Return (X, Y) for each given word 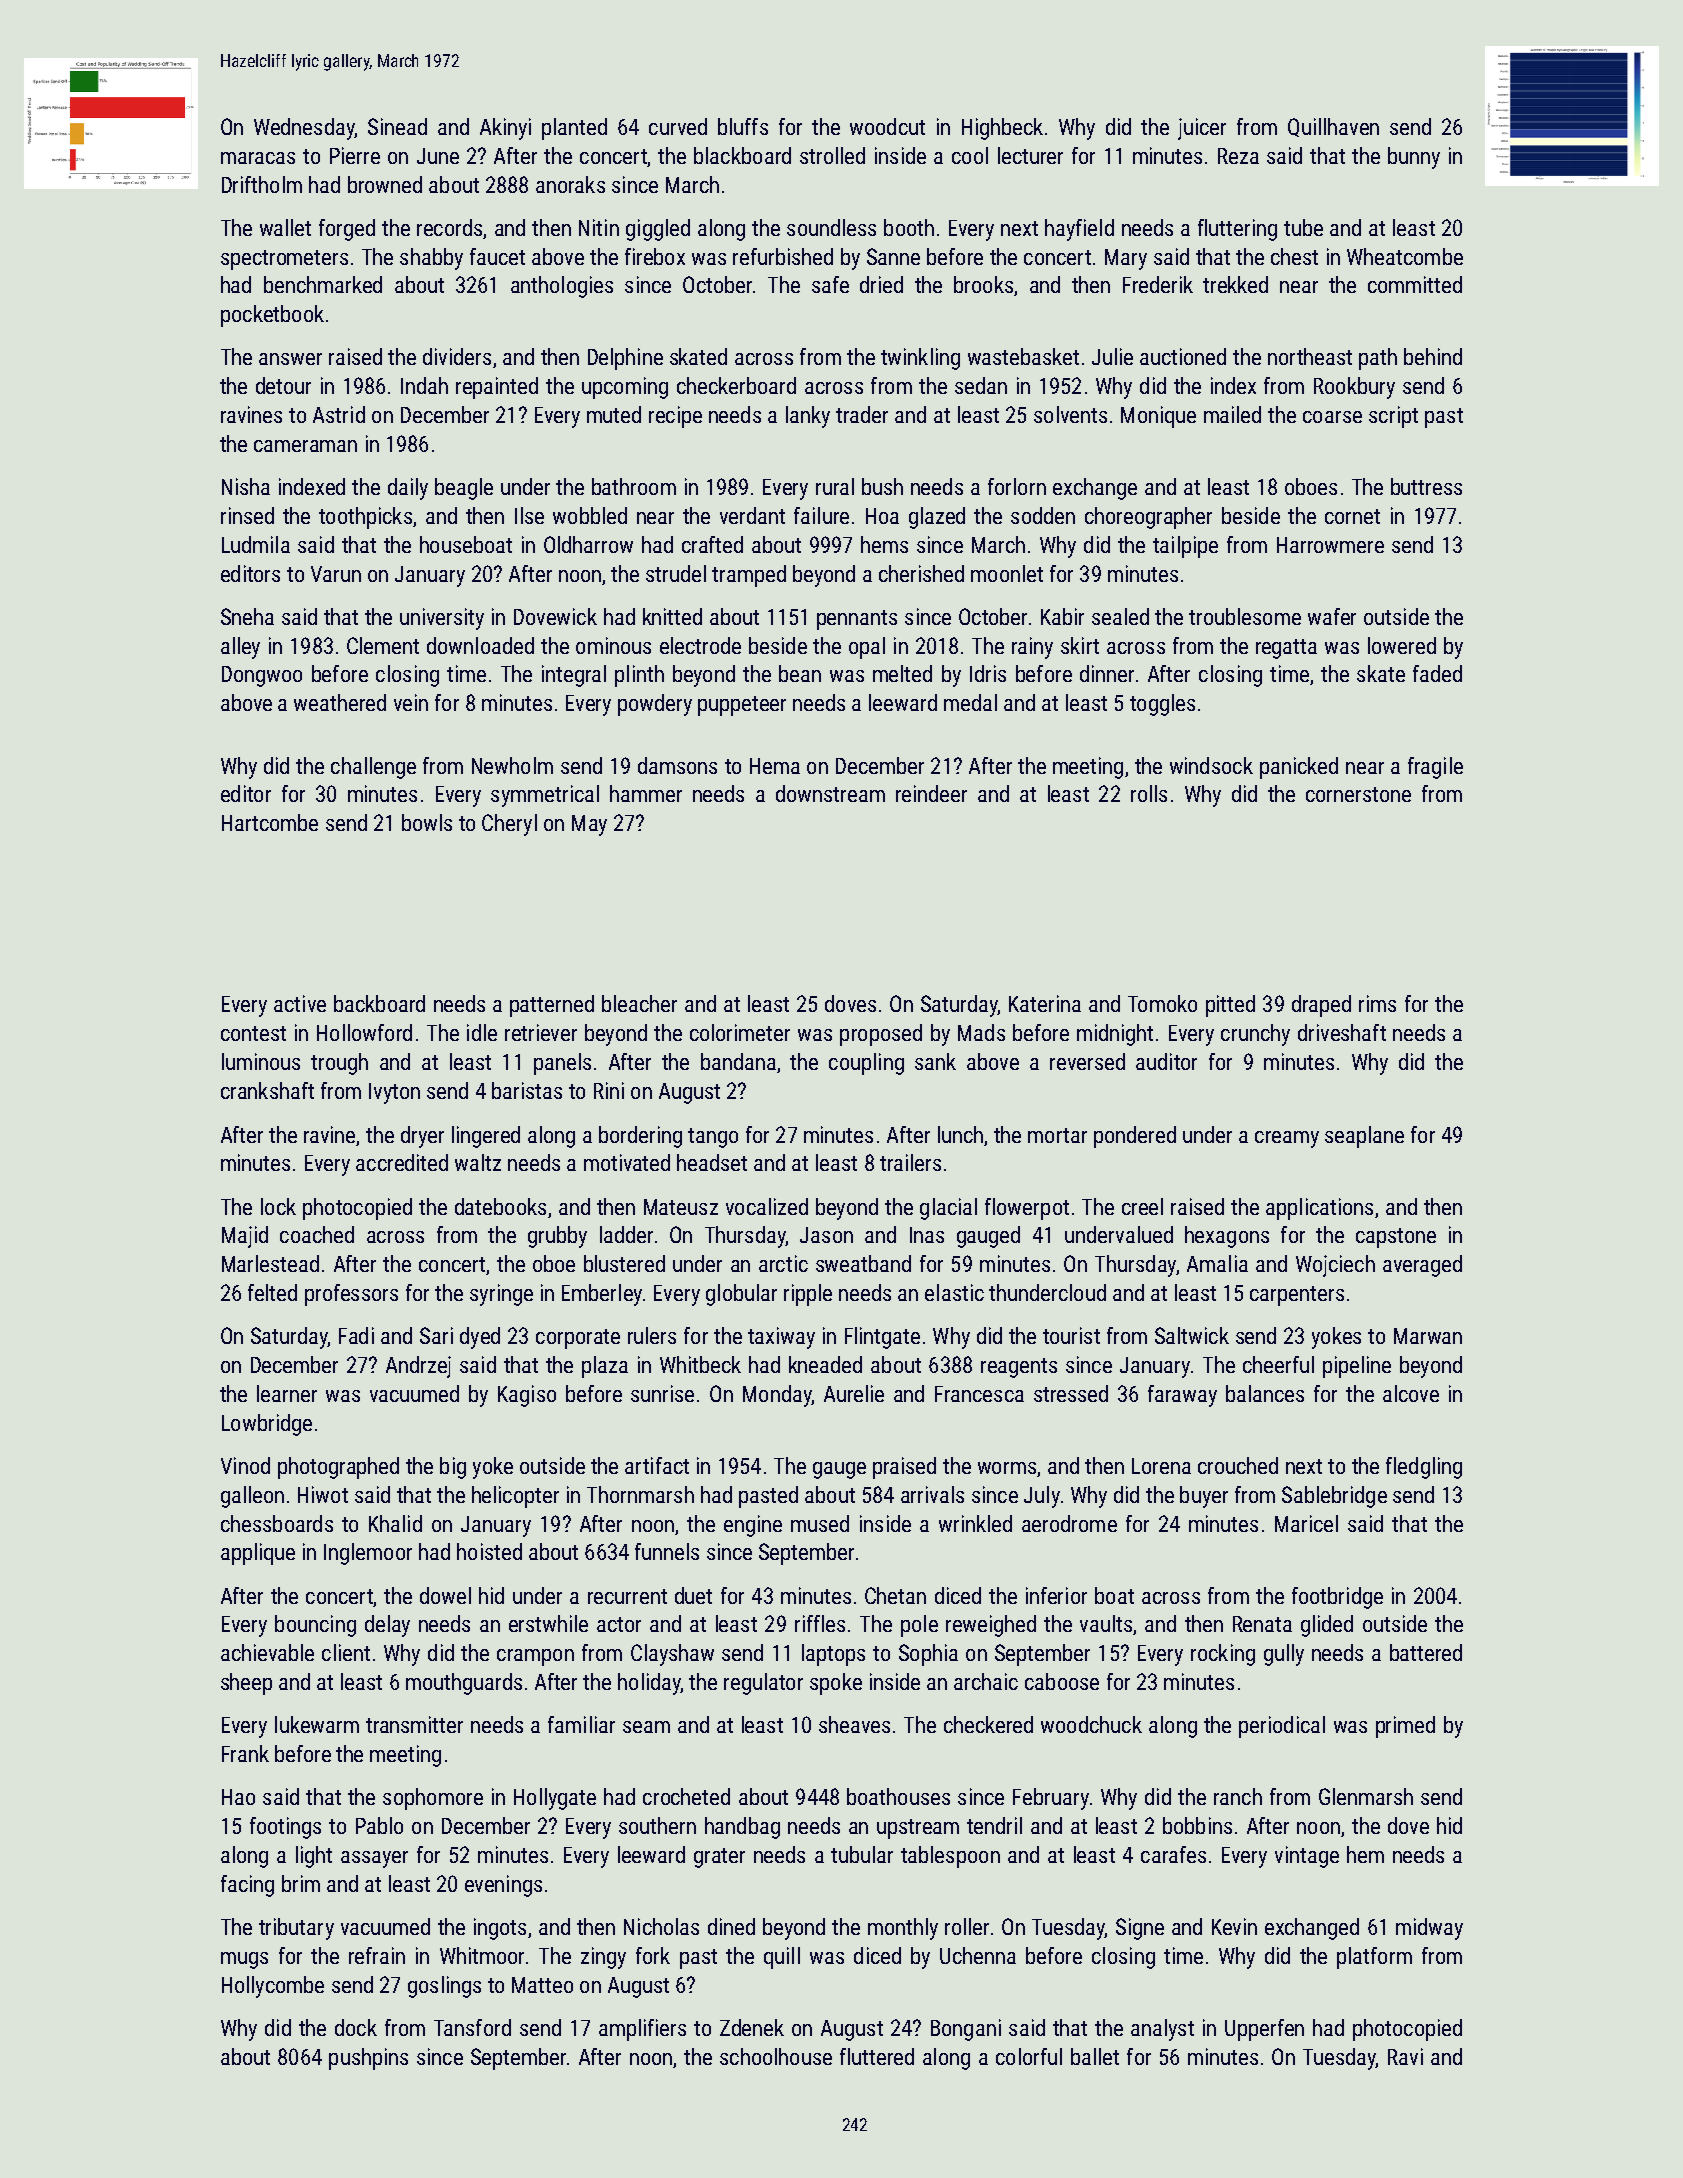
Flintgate (882, 1338)
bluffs (743, 126)
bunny (1414, 158)
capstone (1396, 1238)
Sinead (397, 126)
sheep (246, 1684)
